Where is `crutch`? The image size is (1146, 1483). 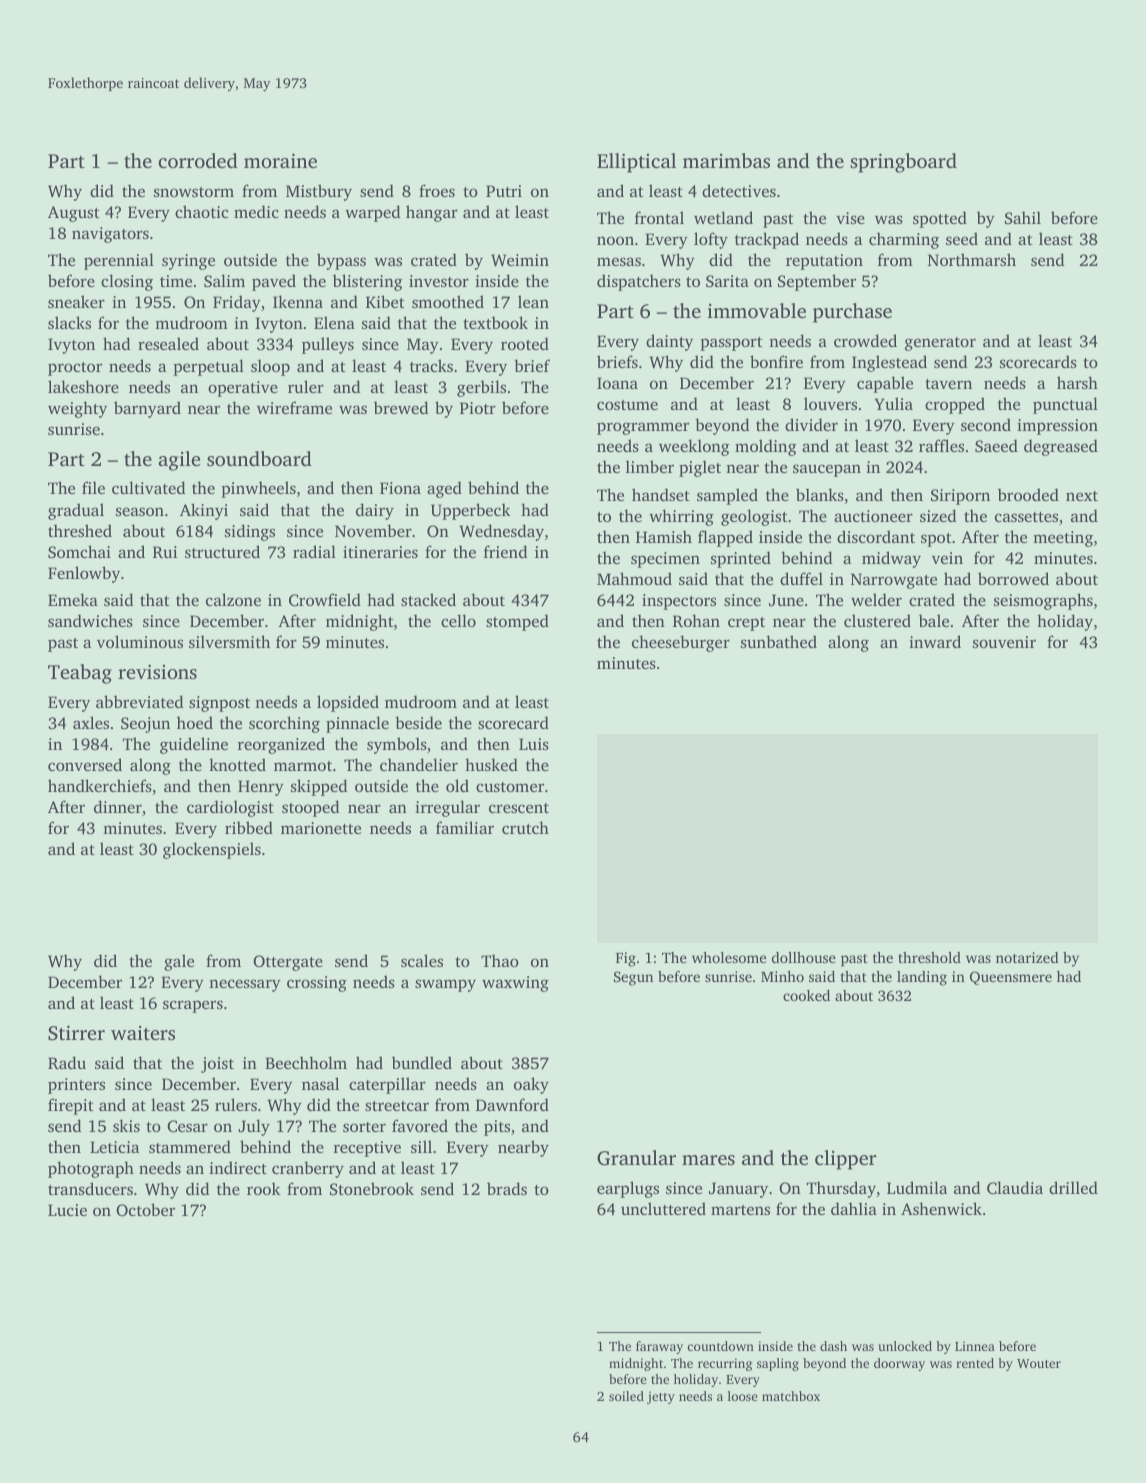 crutch is located at coordinates (525, 827).
